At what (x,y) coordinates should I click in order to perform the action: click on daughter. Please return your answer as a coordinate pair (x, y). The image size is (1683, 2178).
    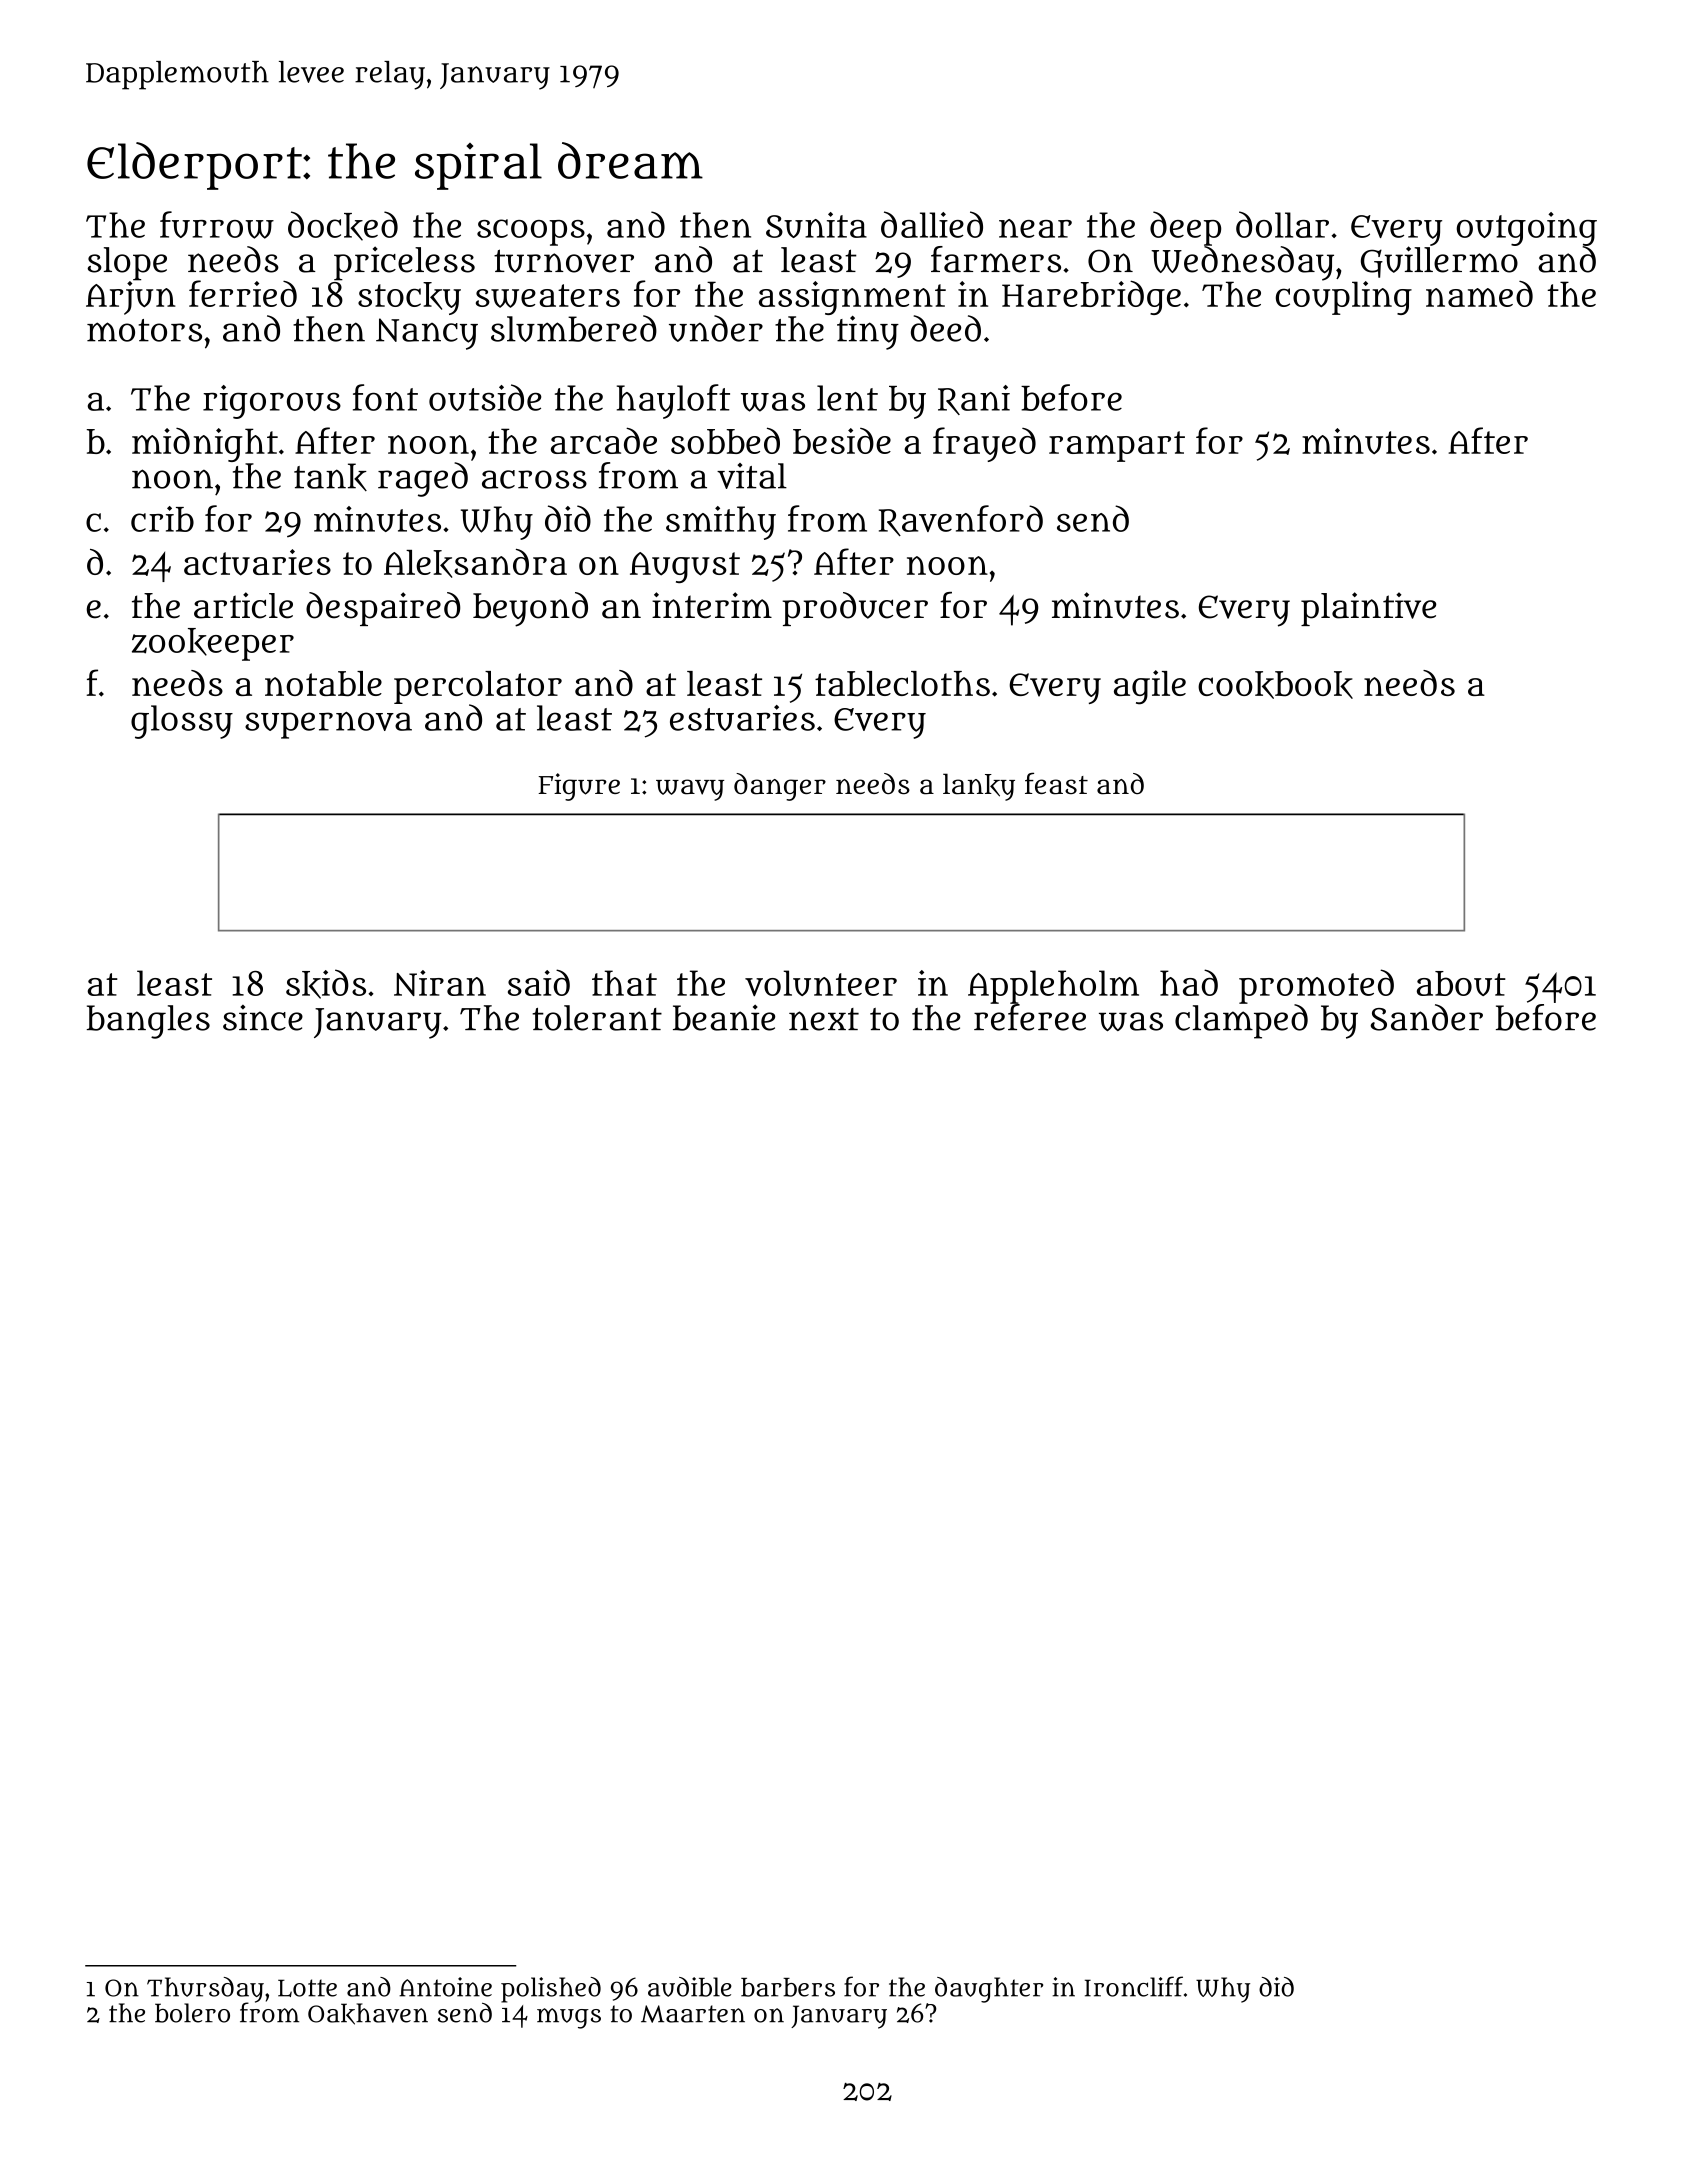
    Looking at the image, I should click on (989, 1990).
